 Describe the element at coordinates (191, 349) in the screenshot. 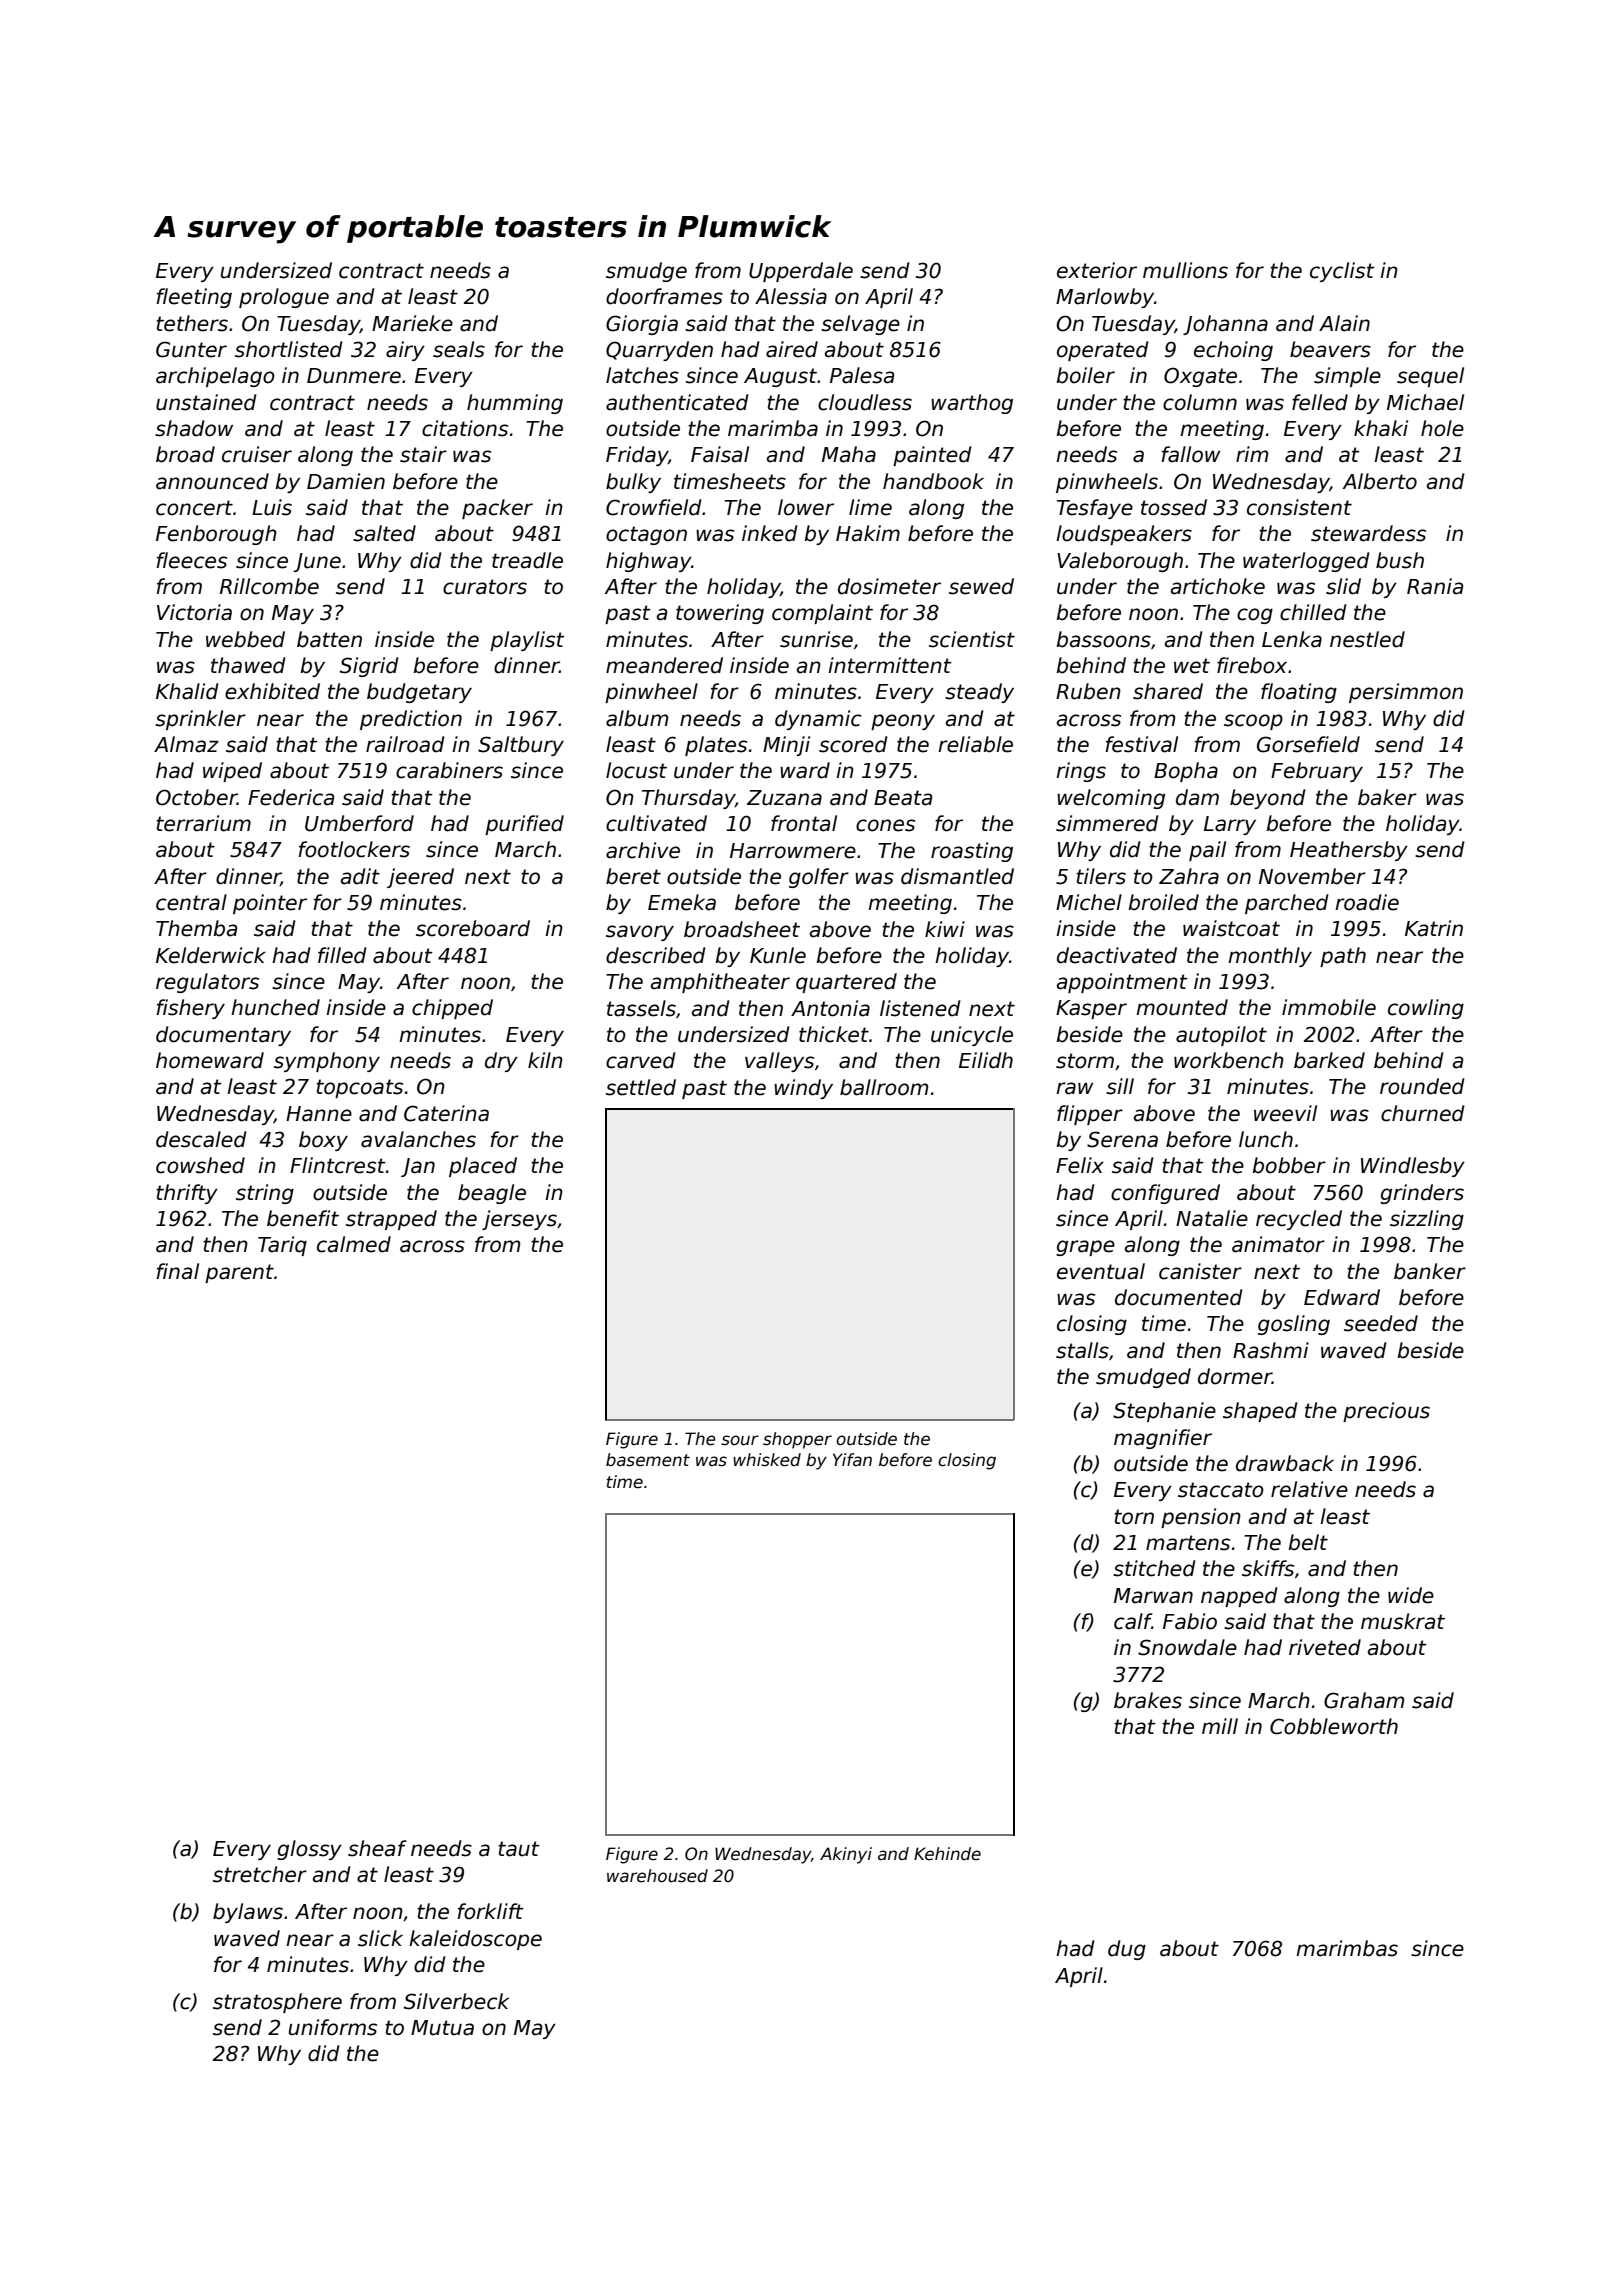

I see `Gunter` at that location.
